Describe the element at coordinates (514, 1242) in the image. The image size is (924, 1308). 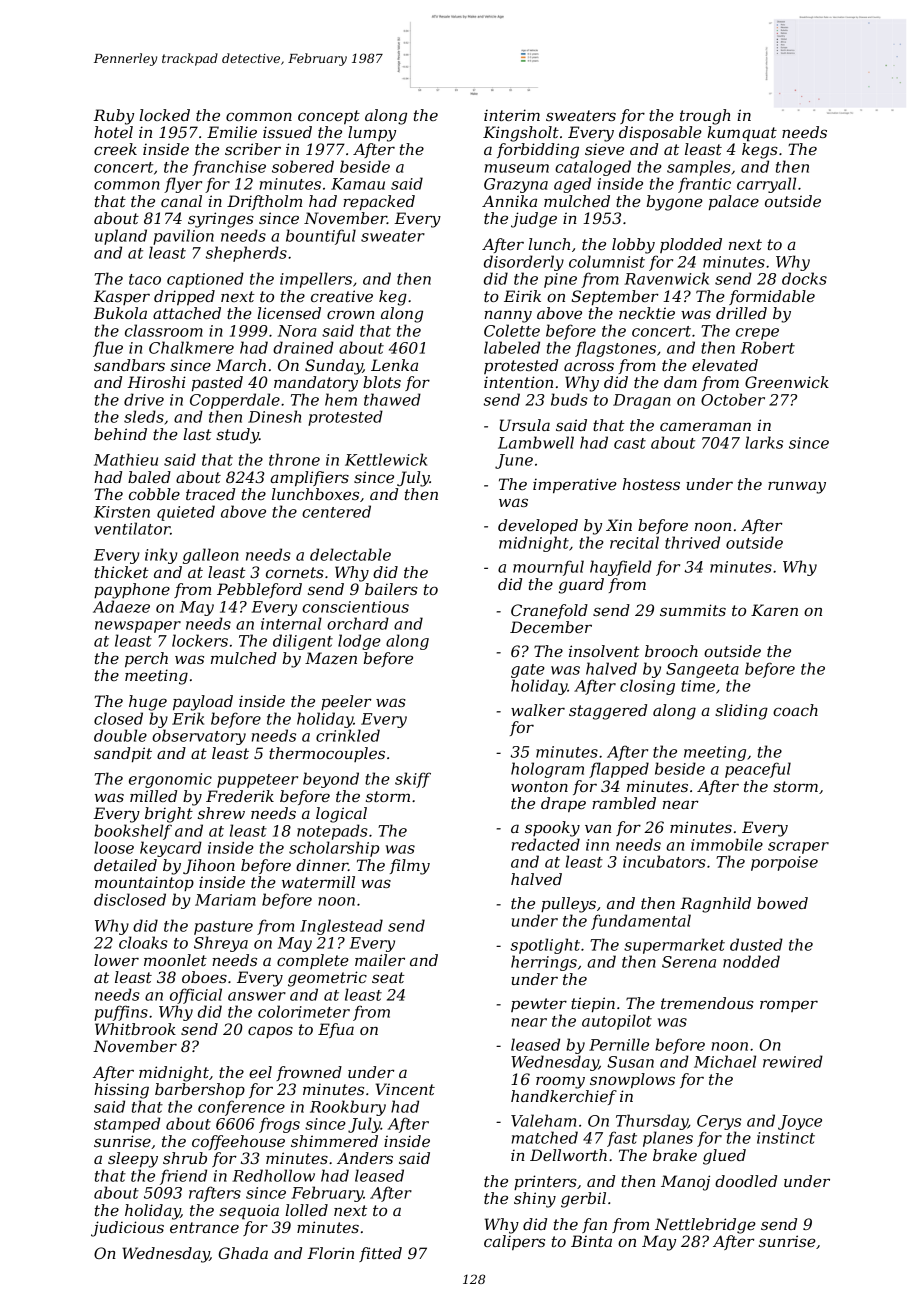
I see `calipers` at that location.
